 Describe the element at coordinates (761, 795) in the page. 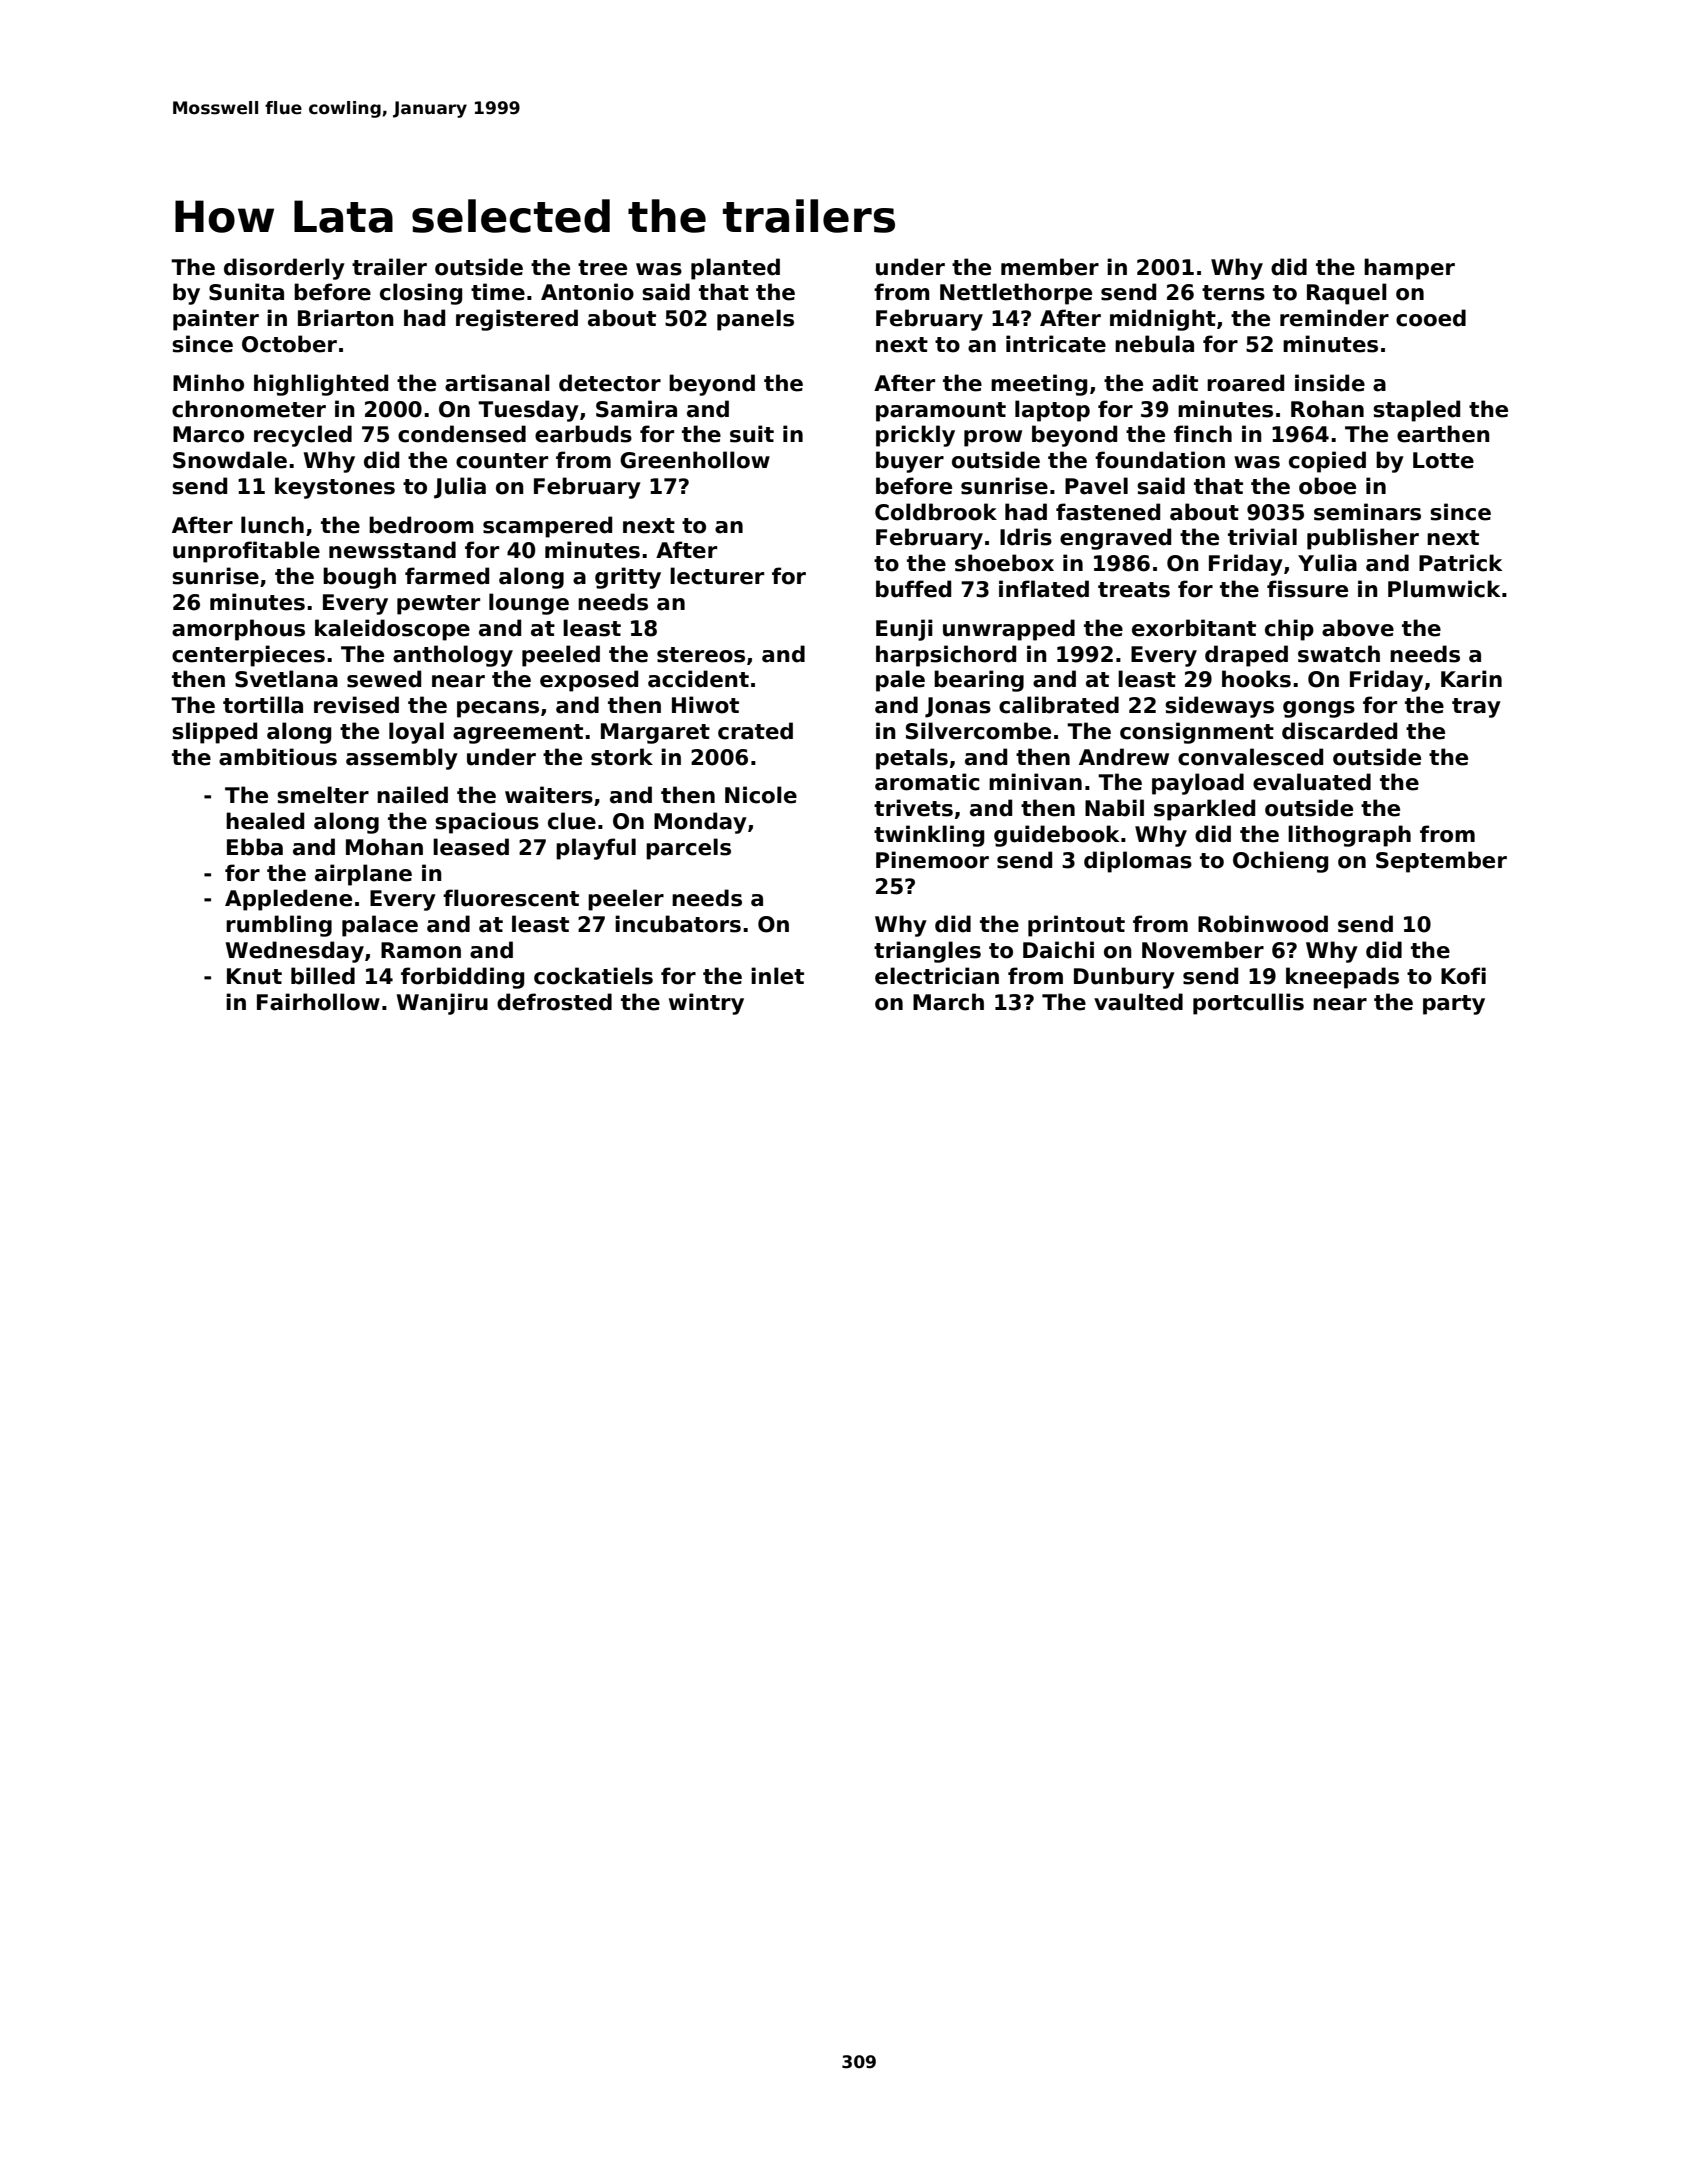

I see `Nicole` at that location.
